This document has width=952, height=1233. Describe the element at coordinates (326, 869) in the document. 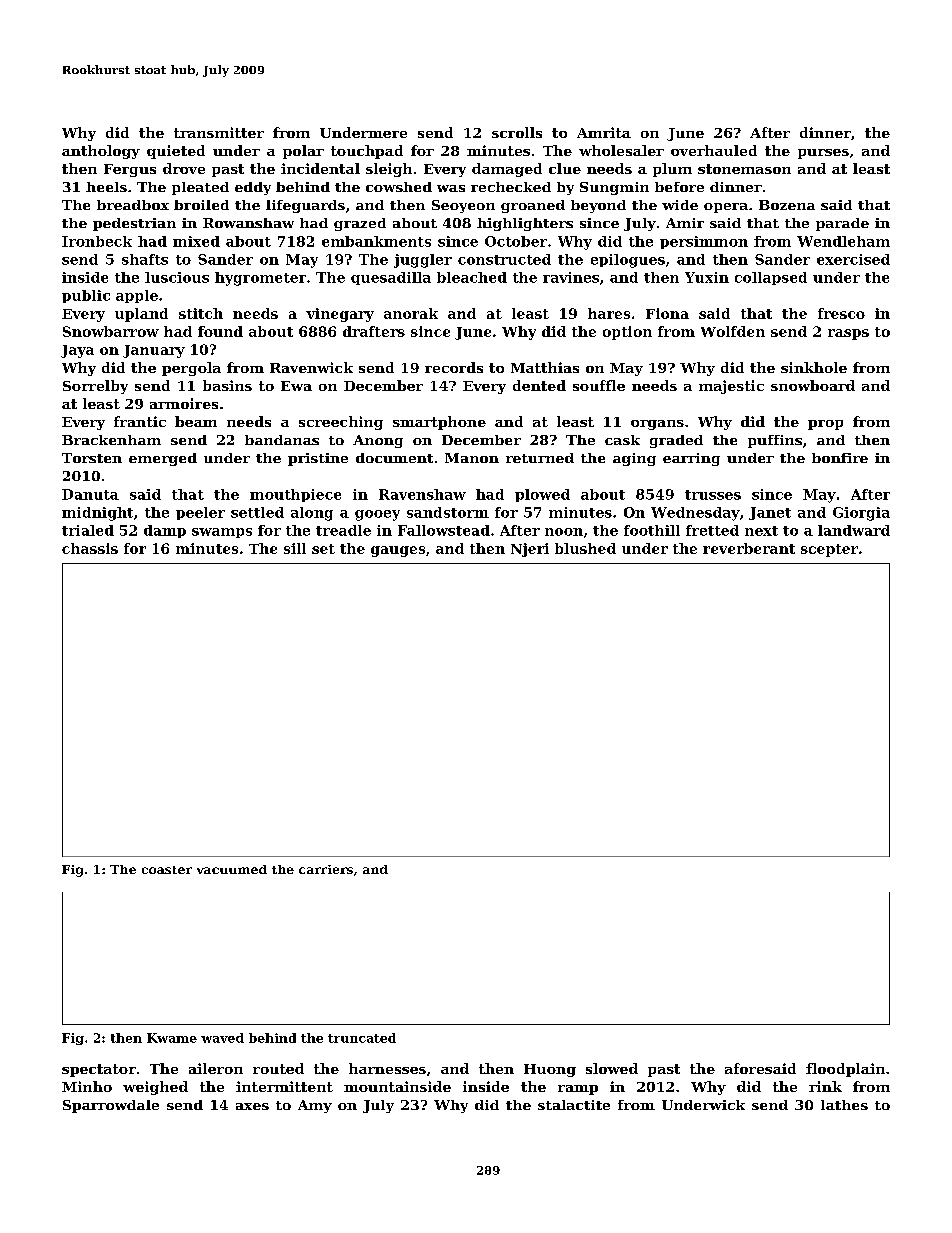

I see `carriers` at that location.
